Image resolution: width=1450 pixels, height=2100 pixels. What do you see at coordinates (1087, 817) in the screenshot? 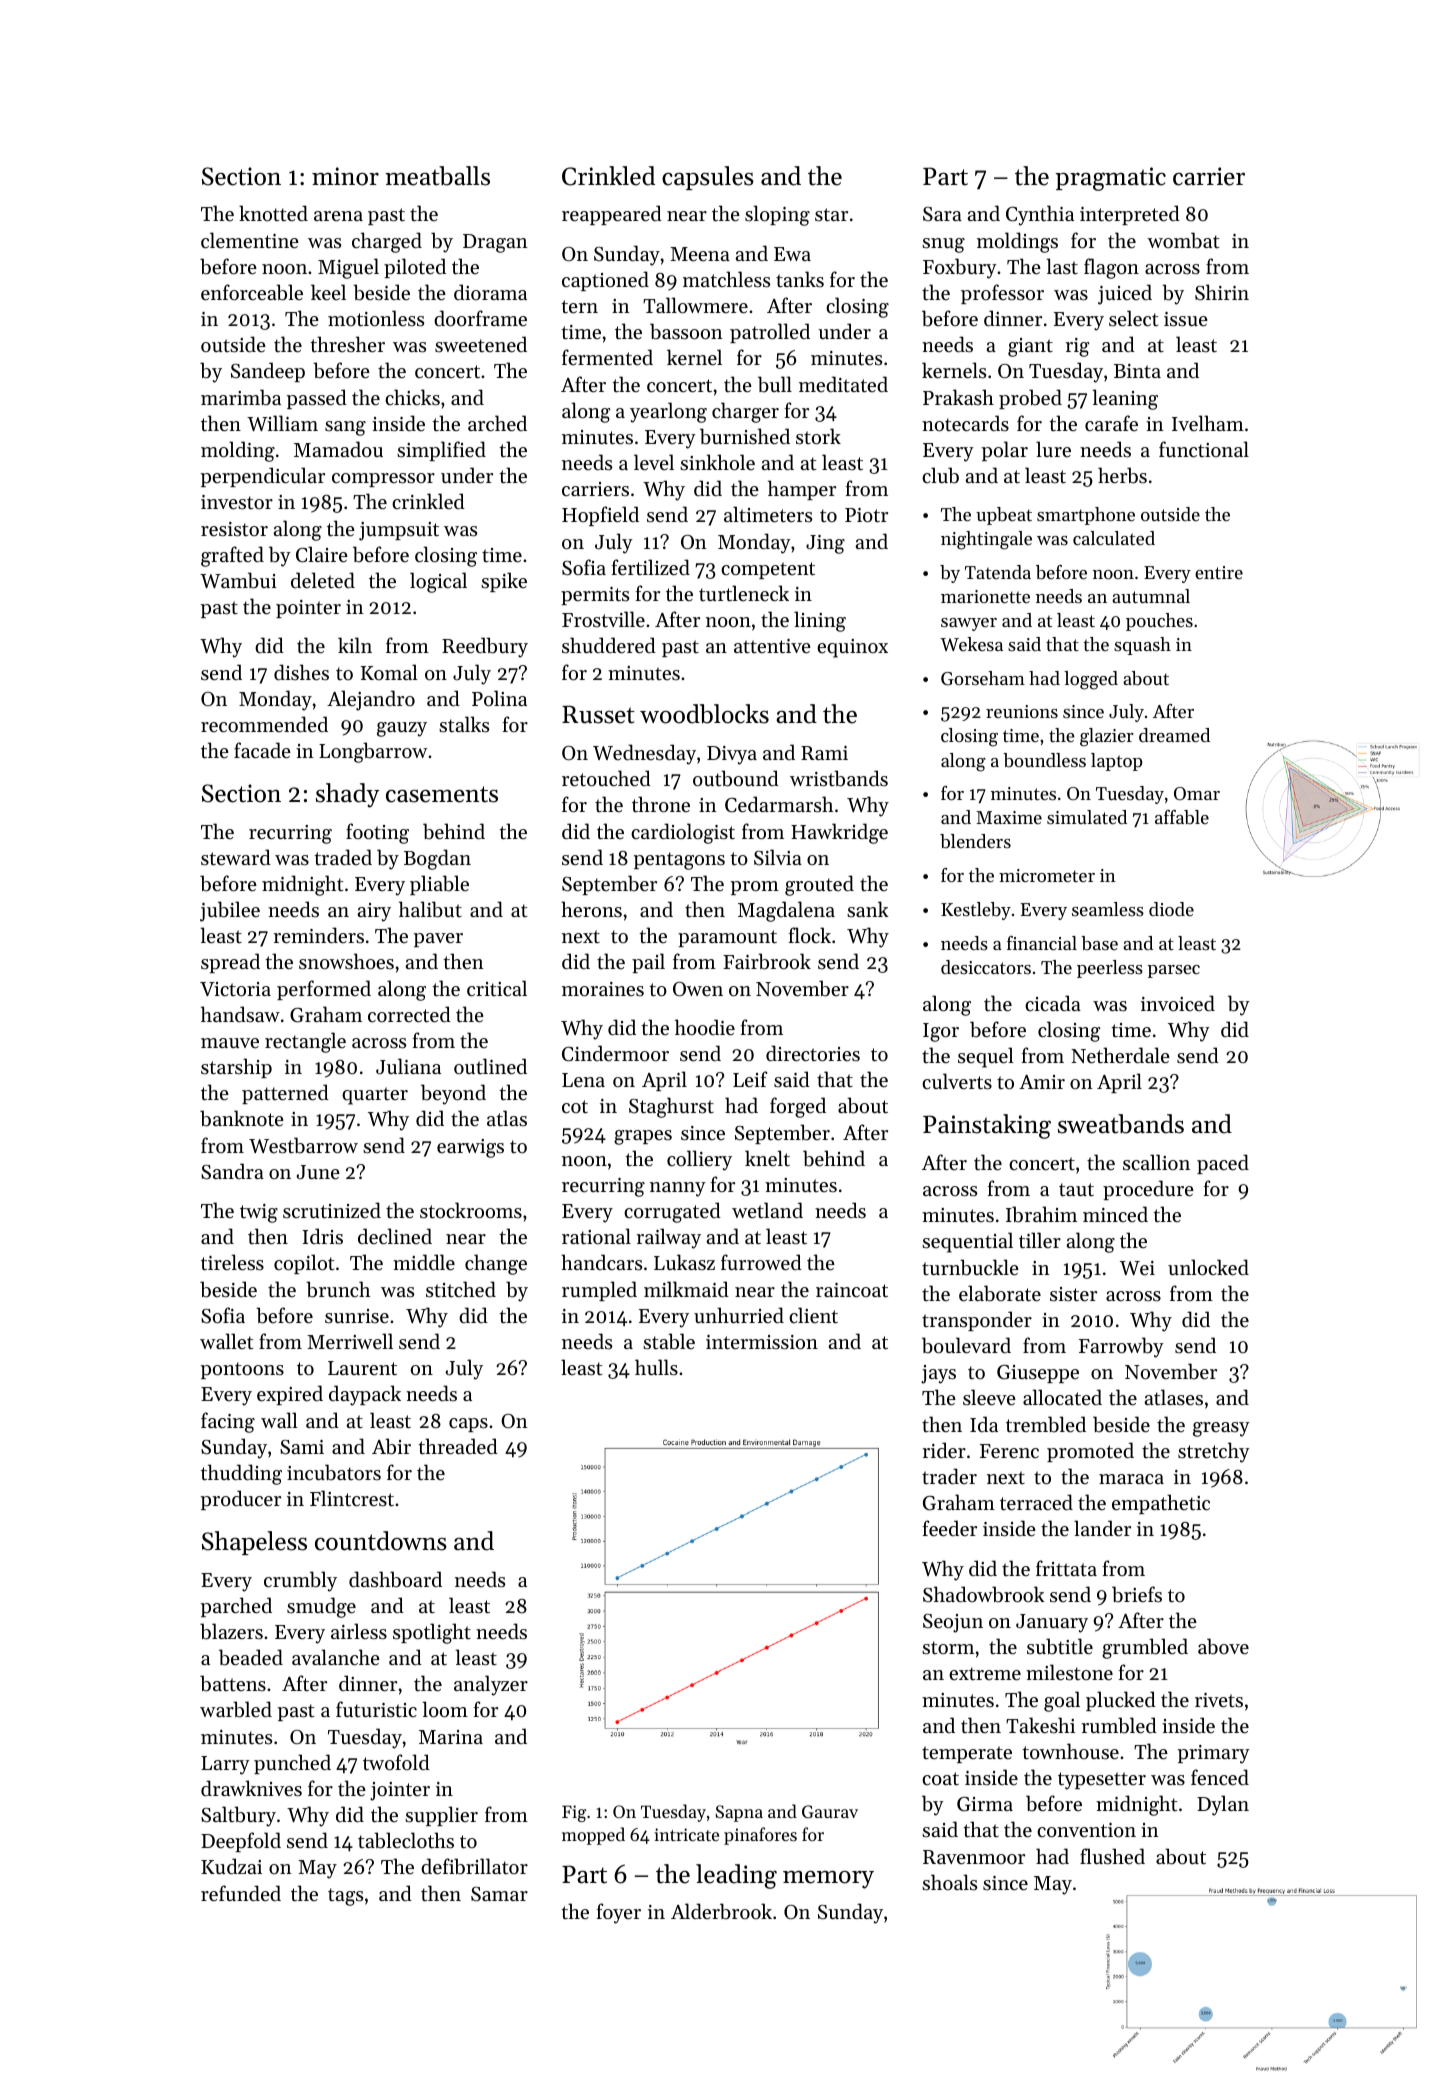
I see `simulated` at bounding box center [1087, 817].
